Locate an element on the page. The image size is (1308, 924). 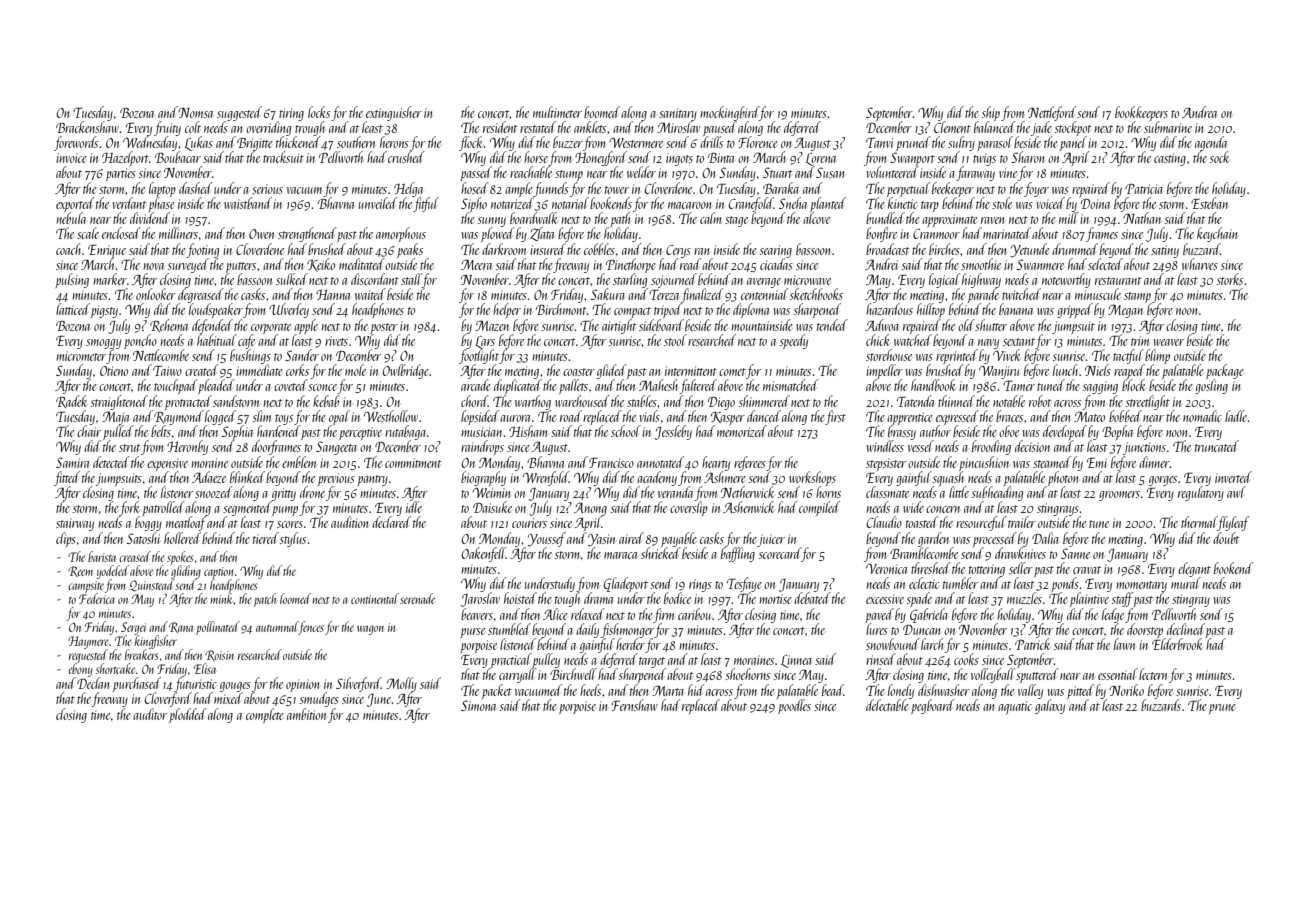
reprinted is located at coordinates (957, 357).
